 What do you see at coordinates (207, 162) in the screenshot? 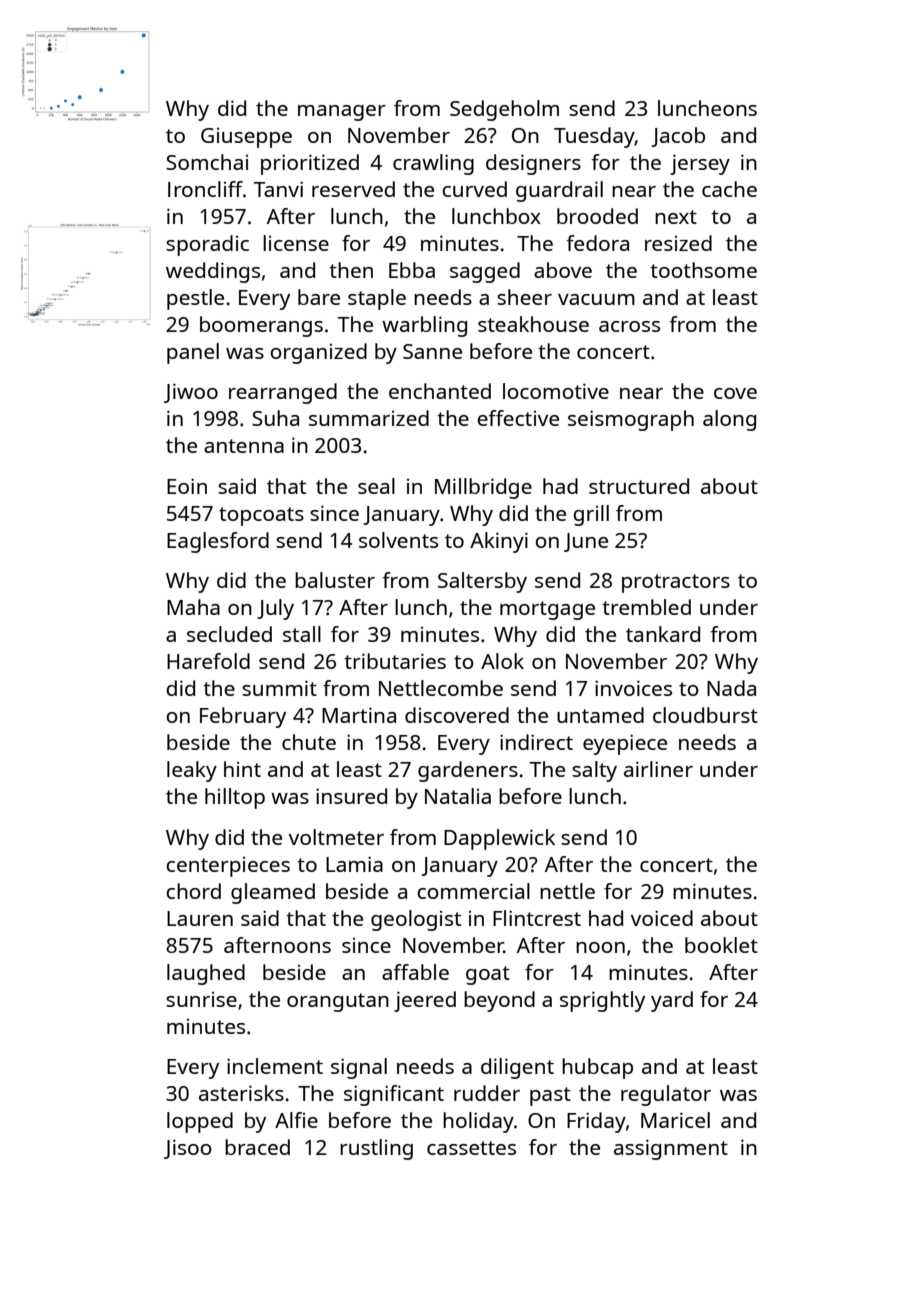
I see `Somchai` at bounding box center [207, 162].
